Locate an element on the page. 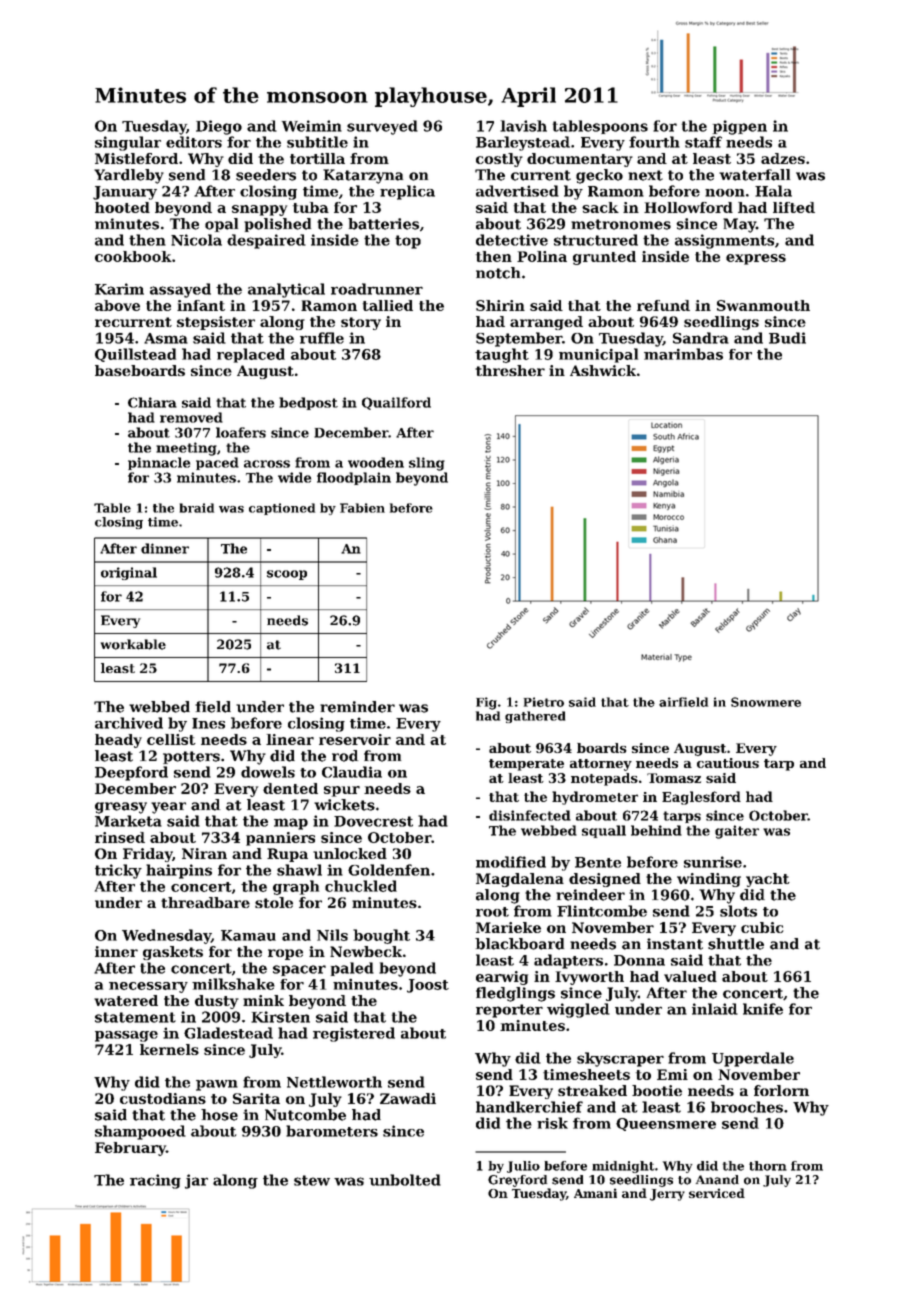 The height and width of the page is (1311, 924). sling is located at coordinates (427, 464).
